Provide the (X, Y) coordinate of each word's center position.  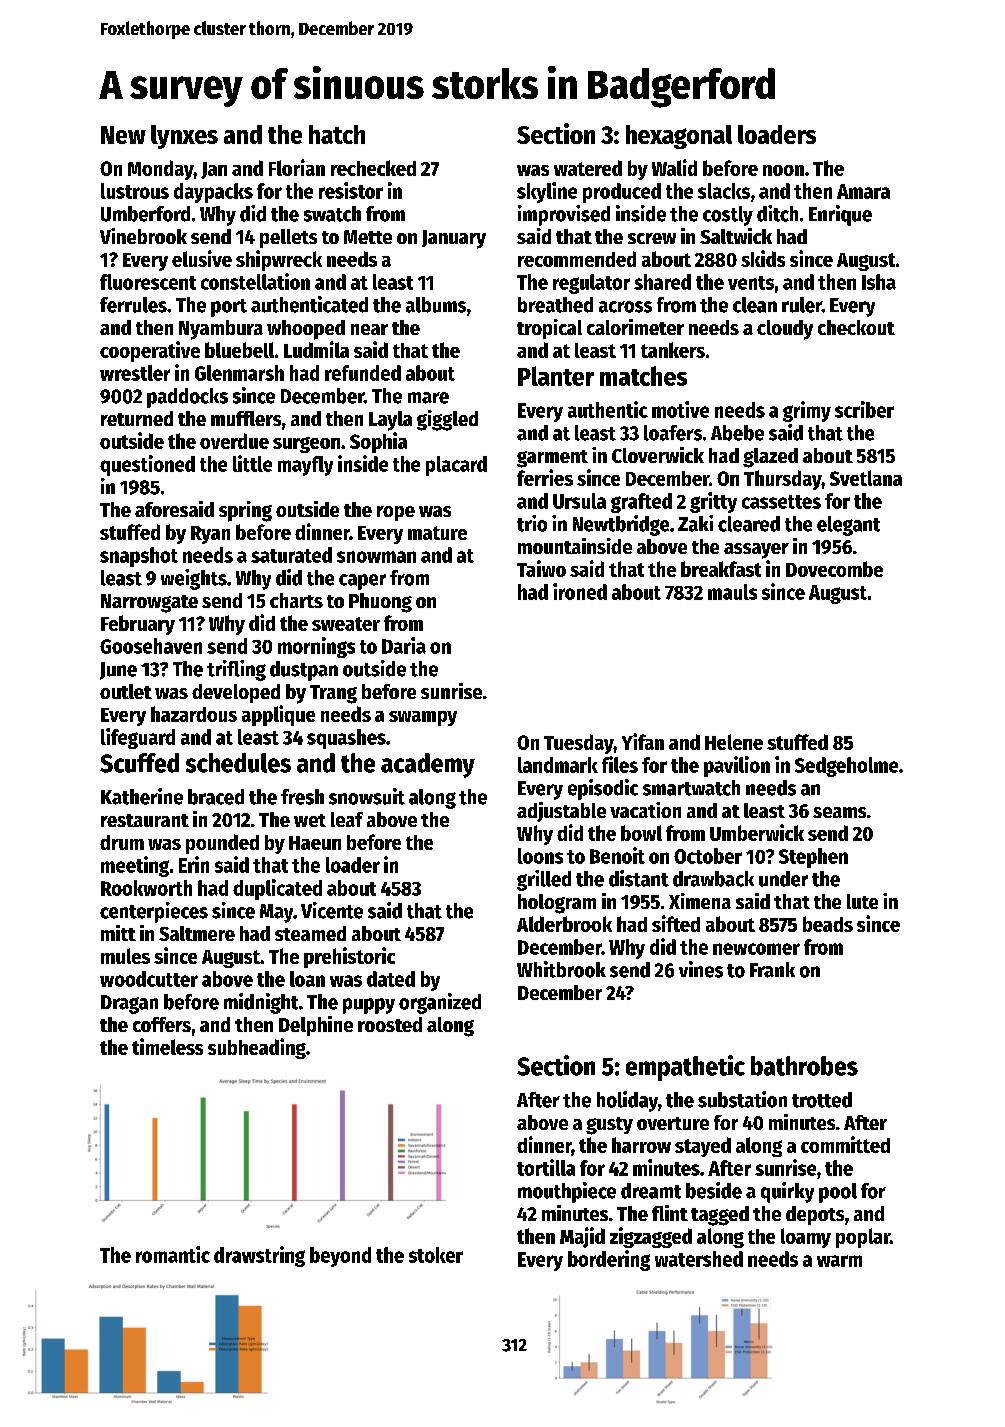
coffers (162, 1024)
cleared (749, 524)
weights (194, 579)
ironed (580, 591)
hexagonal (679, 137)
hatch (337, 134)
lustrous (135, 191)
